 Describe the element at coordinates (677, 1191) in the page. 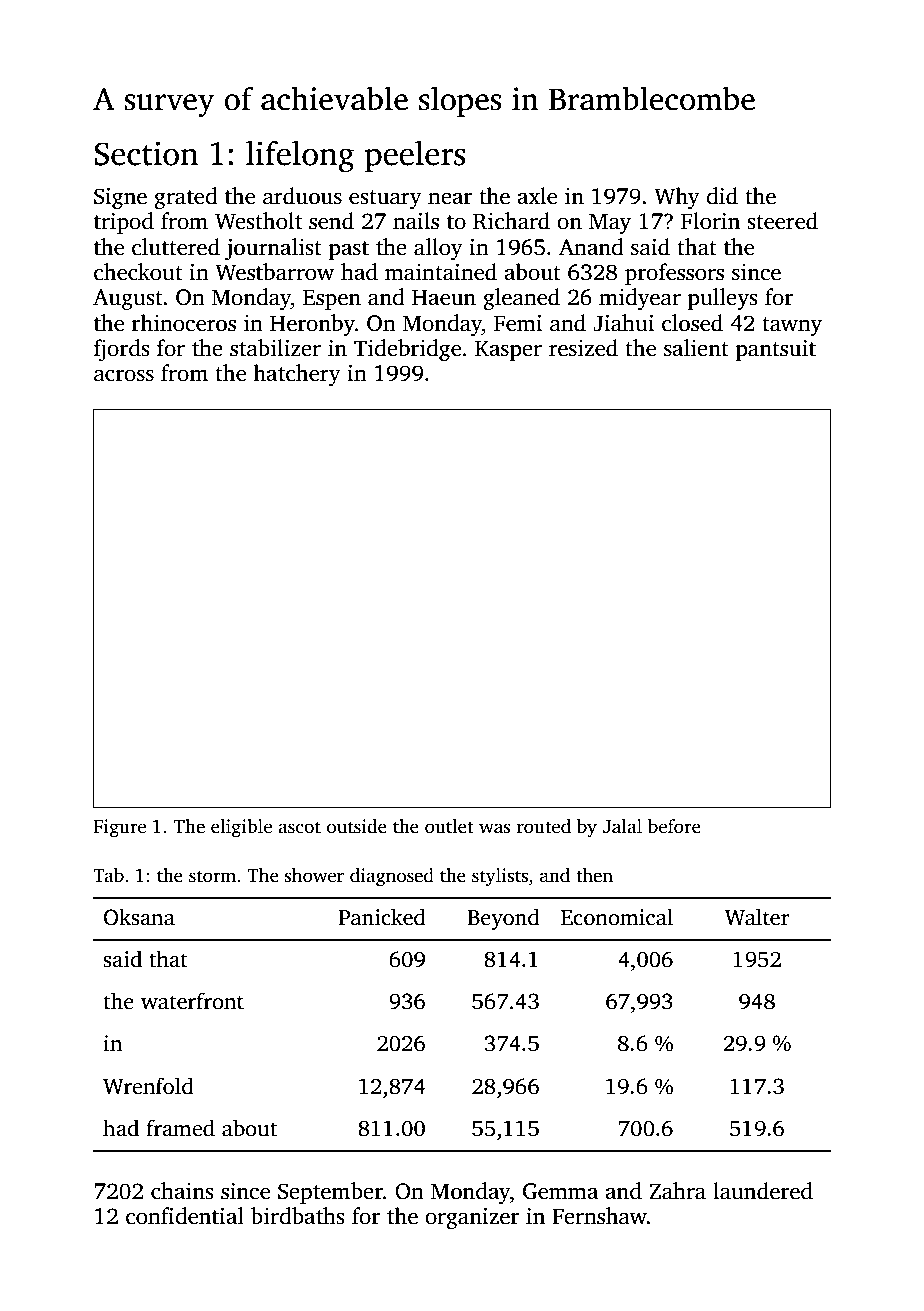

I see `Zahra` at that location.
